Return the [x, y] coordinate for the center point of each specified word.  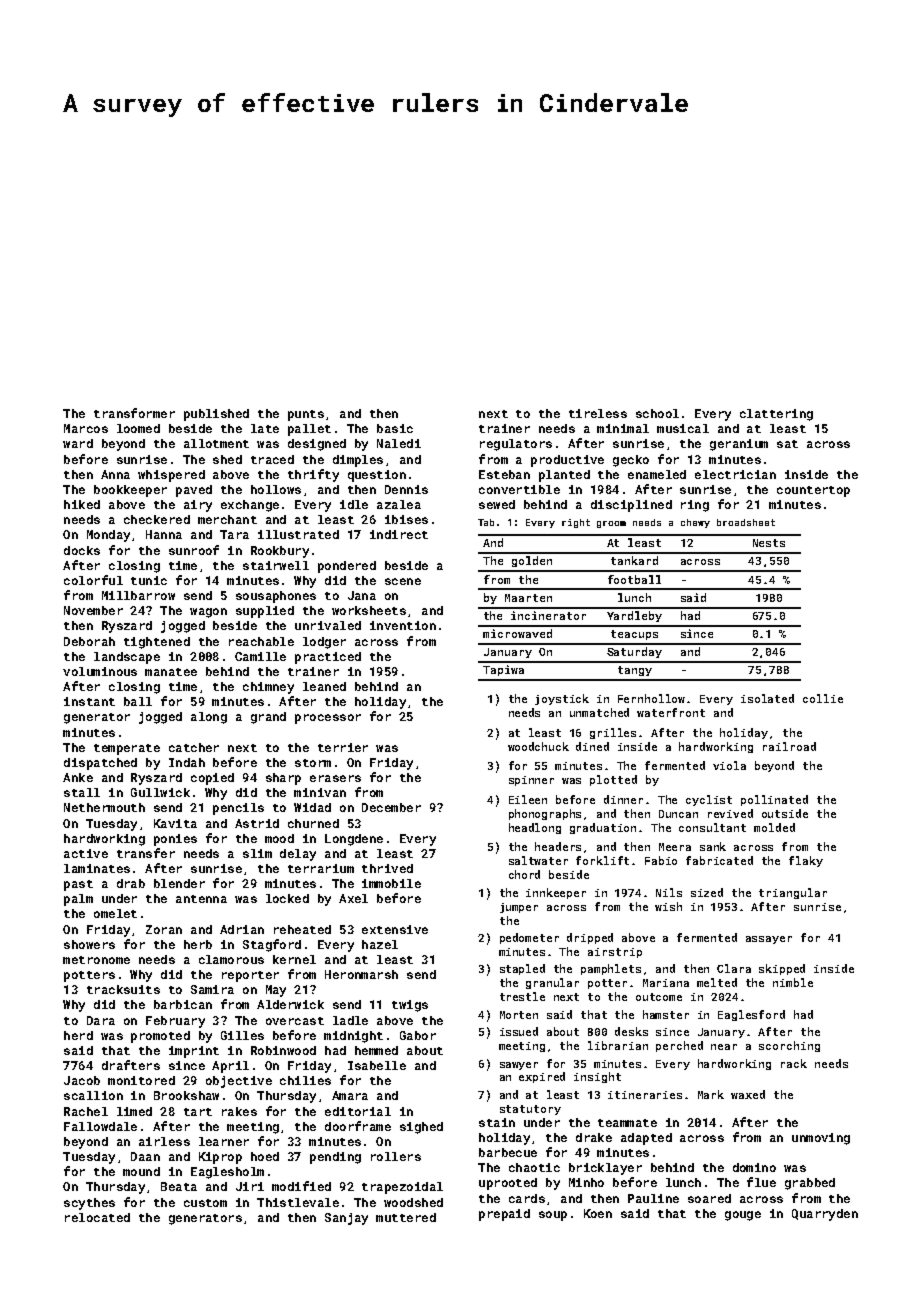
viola [729, 765]
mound [141, 1171]
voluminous [100, 671]
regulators [516, 445]
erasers [335, 778]
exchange [250, 506]
